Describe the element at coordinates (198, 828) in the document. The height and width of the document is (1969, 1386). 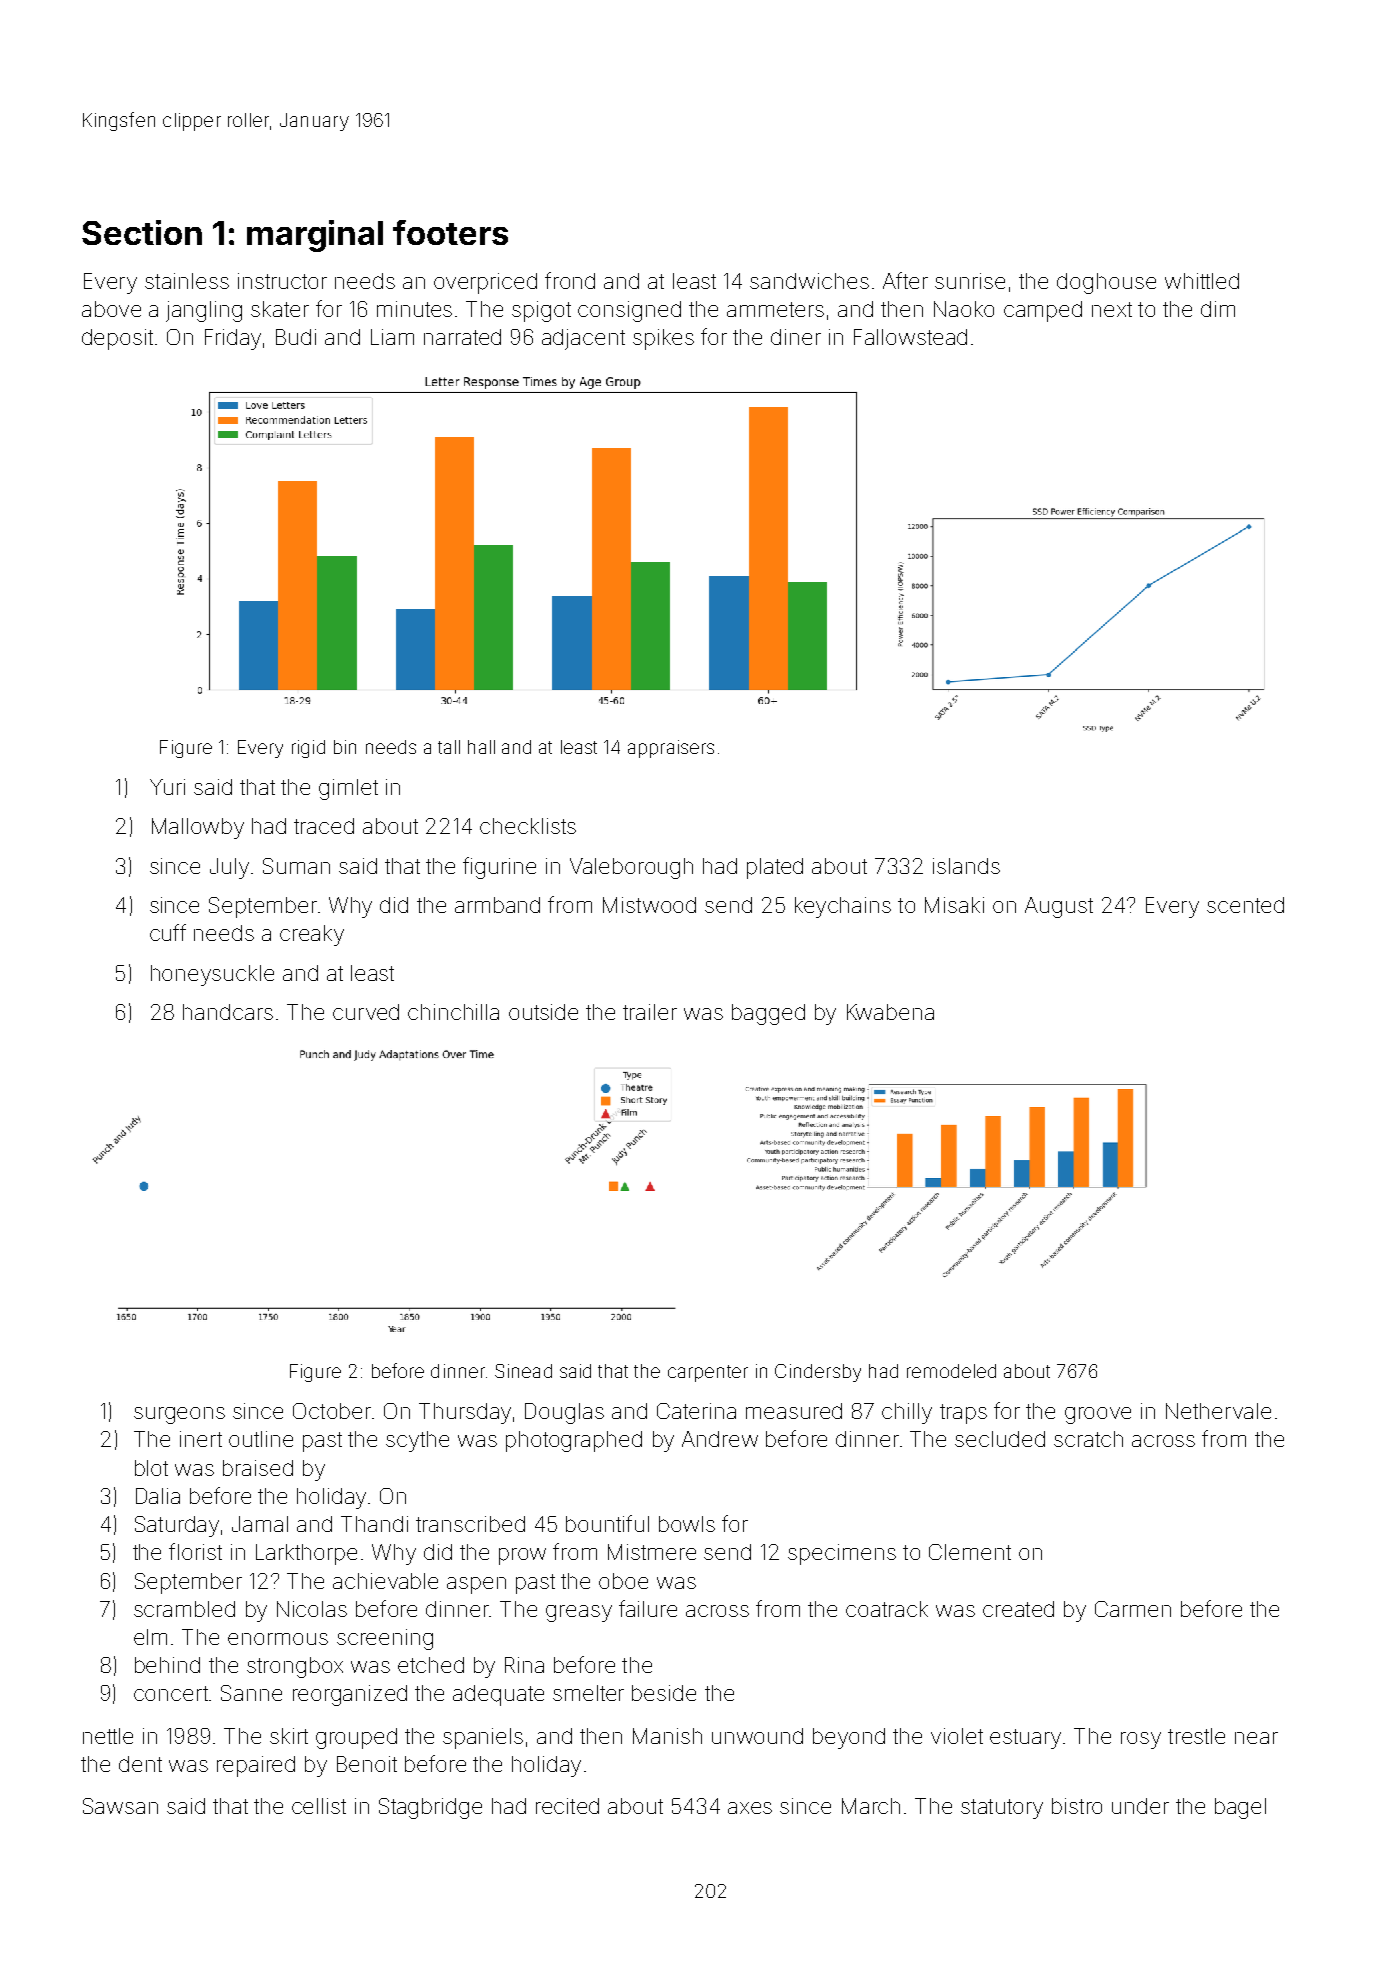
I see `Mallowby` at that location.
